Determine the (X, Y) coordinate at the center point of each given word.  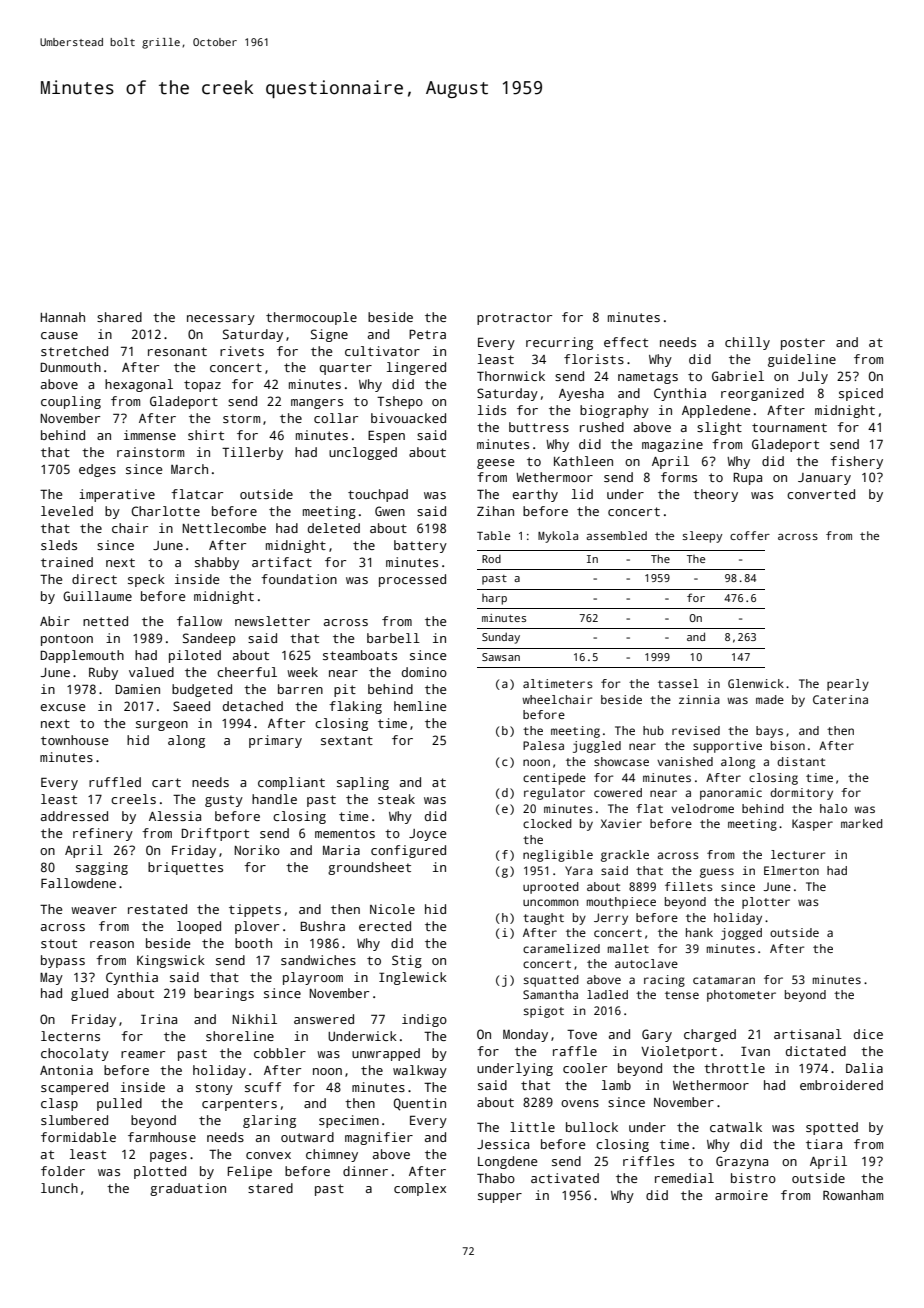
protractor (514, 319)
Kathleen (583, 461)
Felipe (250, 1172)
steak (396, 799)
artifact (282, 562)
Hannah (62, 317)
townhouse (74, 740)
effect (626, 342)
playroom (313, 978)
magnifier (379, 1138)
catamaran (724, 980)
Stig (407, 961)
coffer (750, 535)
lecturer (798, 854)
